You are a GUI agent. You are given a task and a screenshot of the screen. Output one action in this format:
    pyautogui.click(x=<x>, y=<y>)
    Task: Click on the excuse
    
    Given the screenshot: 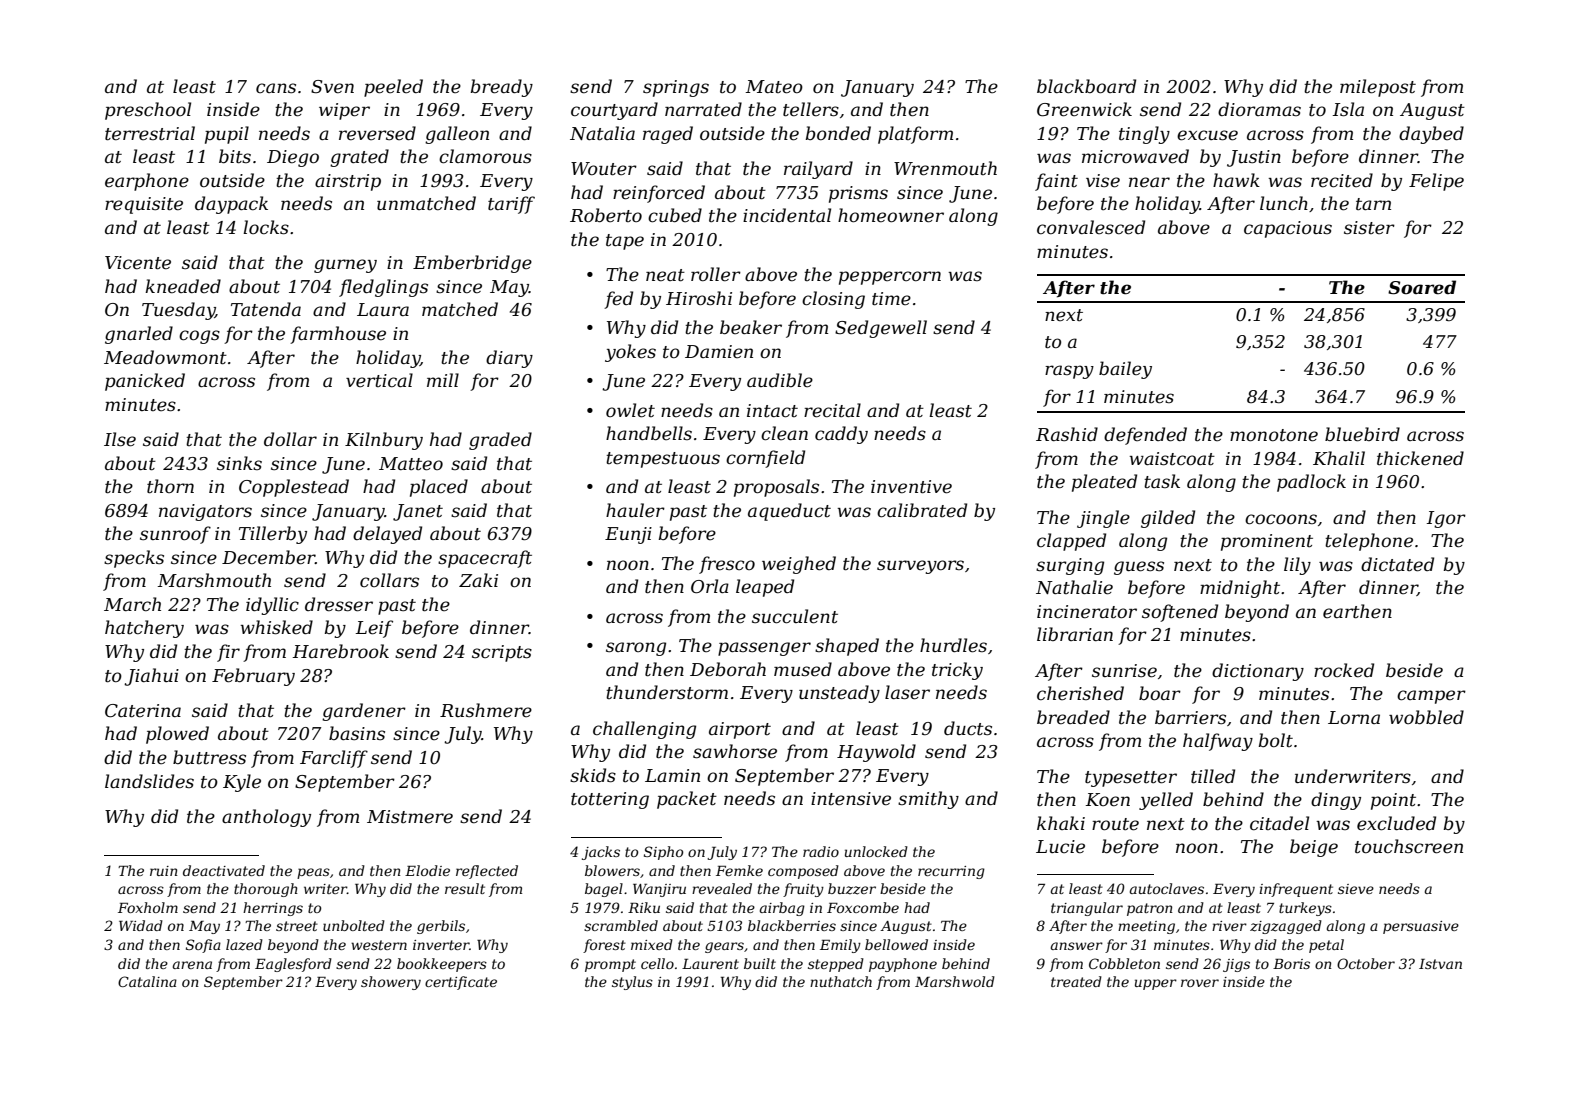 What is the action you would take?
    pyautogui.click(x=1207, y=135)
